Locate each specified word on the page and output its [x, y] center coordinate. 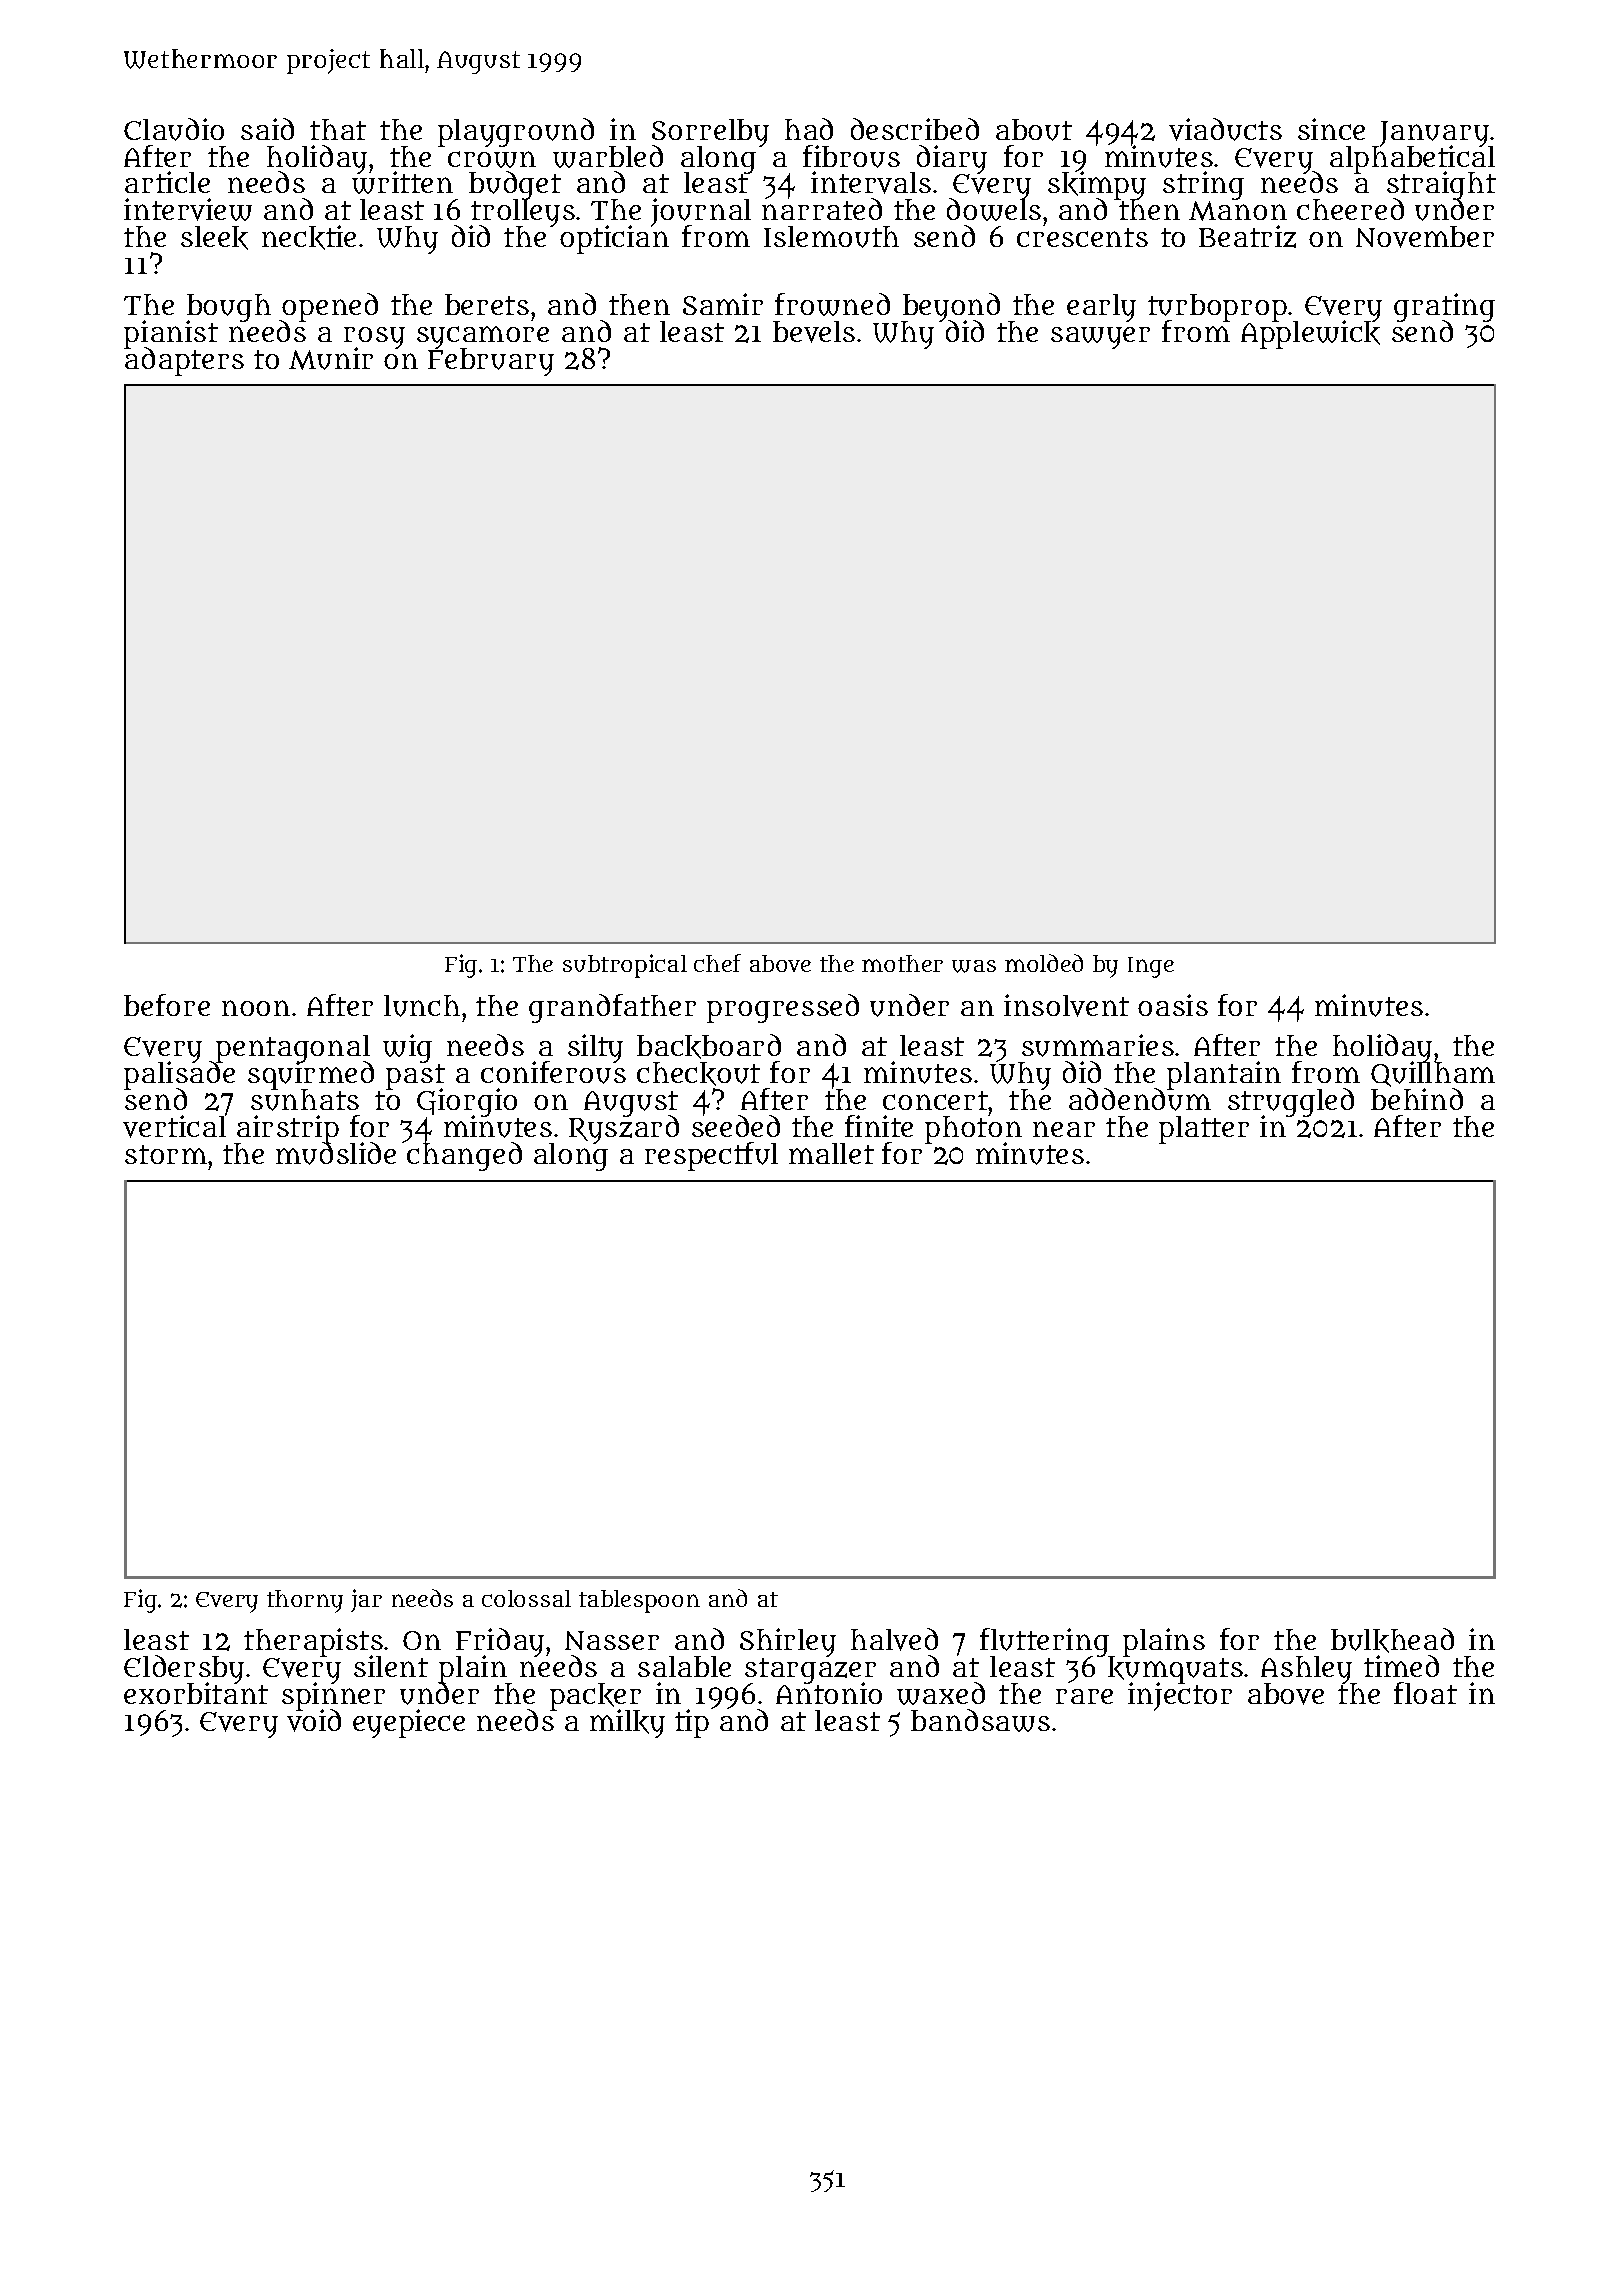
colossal [526, 1598]
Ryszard [624, 1130]
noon [256, 1008]
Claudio [174, 129]
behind [1417, 1099]
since [1331, 129]
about [1034, 130]
